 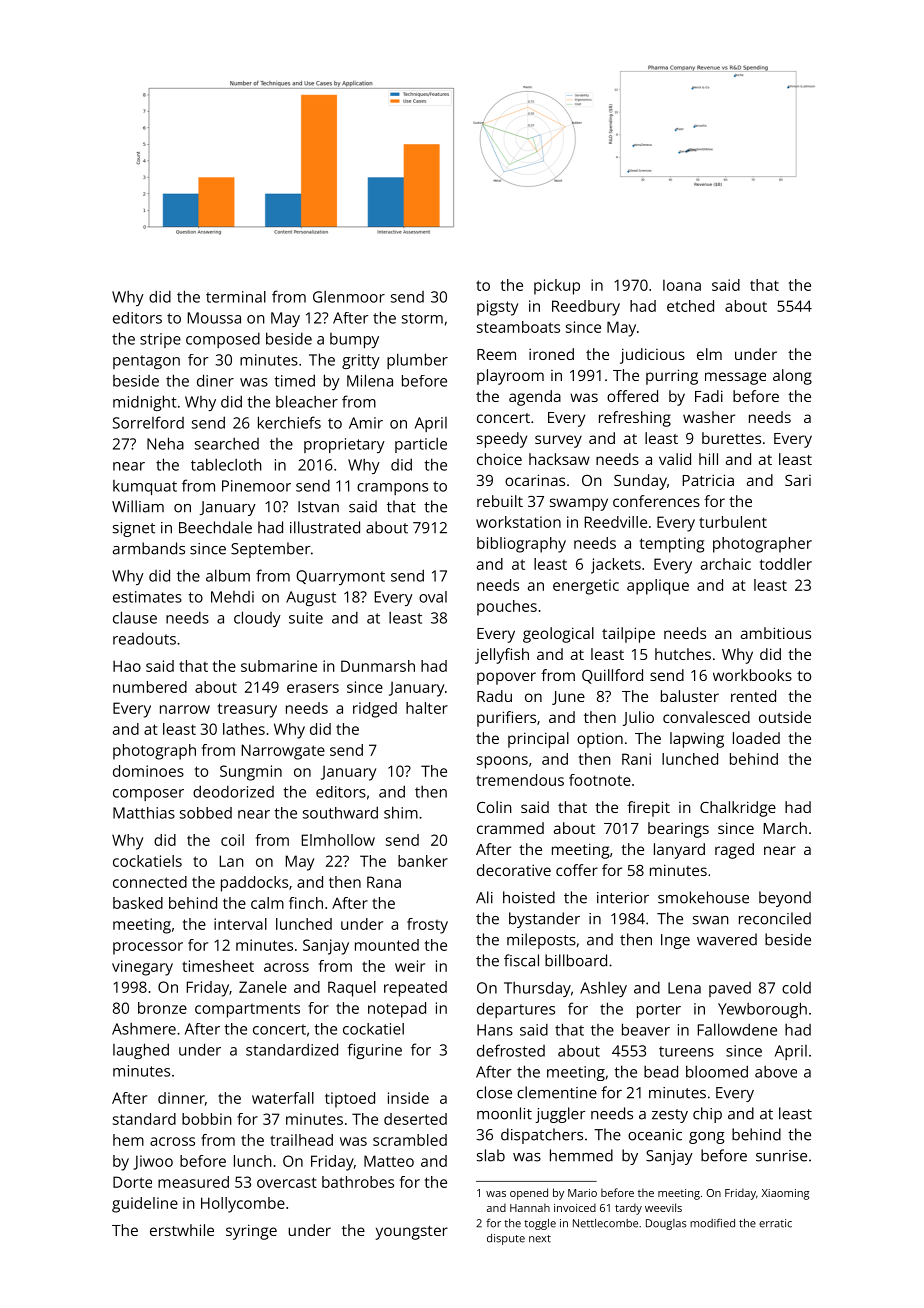 What do you see at coordinates (541, 941) in the document?
I see `mileposts` at bounding box center [541, 941].
